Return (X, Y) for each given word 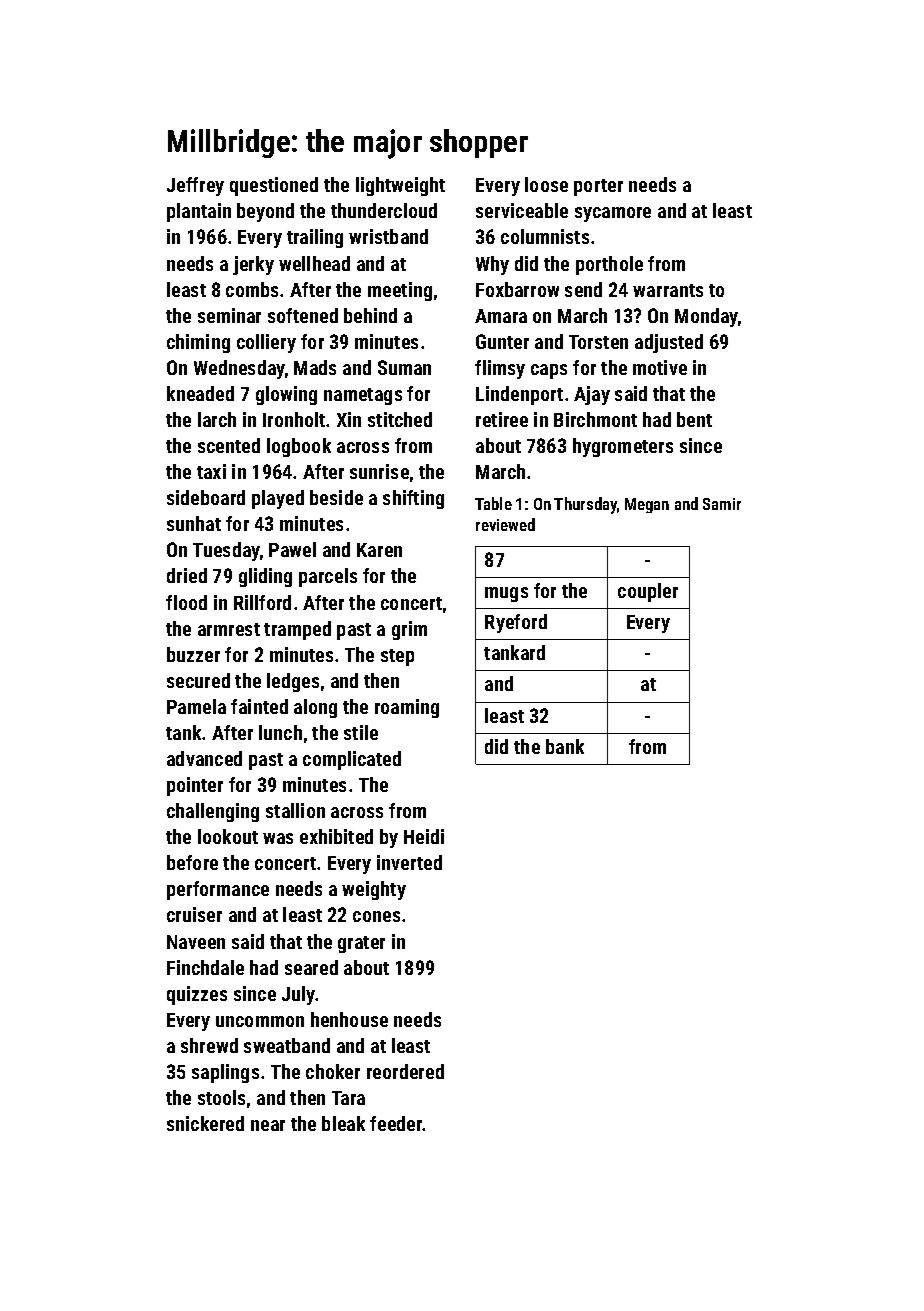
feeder (396, 1123)
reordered (405, 1071)
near (268, 1125)
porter (598, 187)
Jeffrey (195, 186)
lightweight (400, 186)
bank (565, 746)
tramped (297, 630)
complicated (352, 760)
